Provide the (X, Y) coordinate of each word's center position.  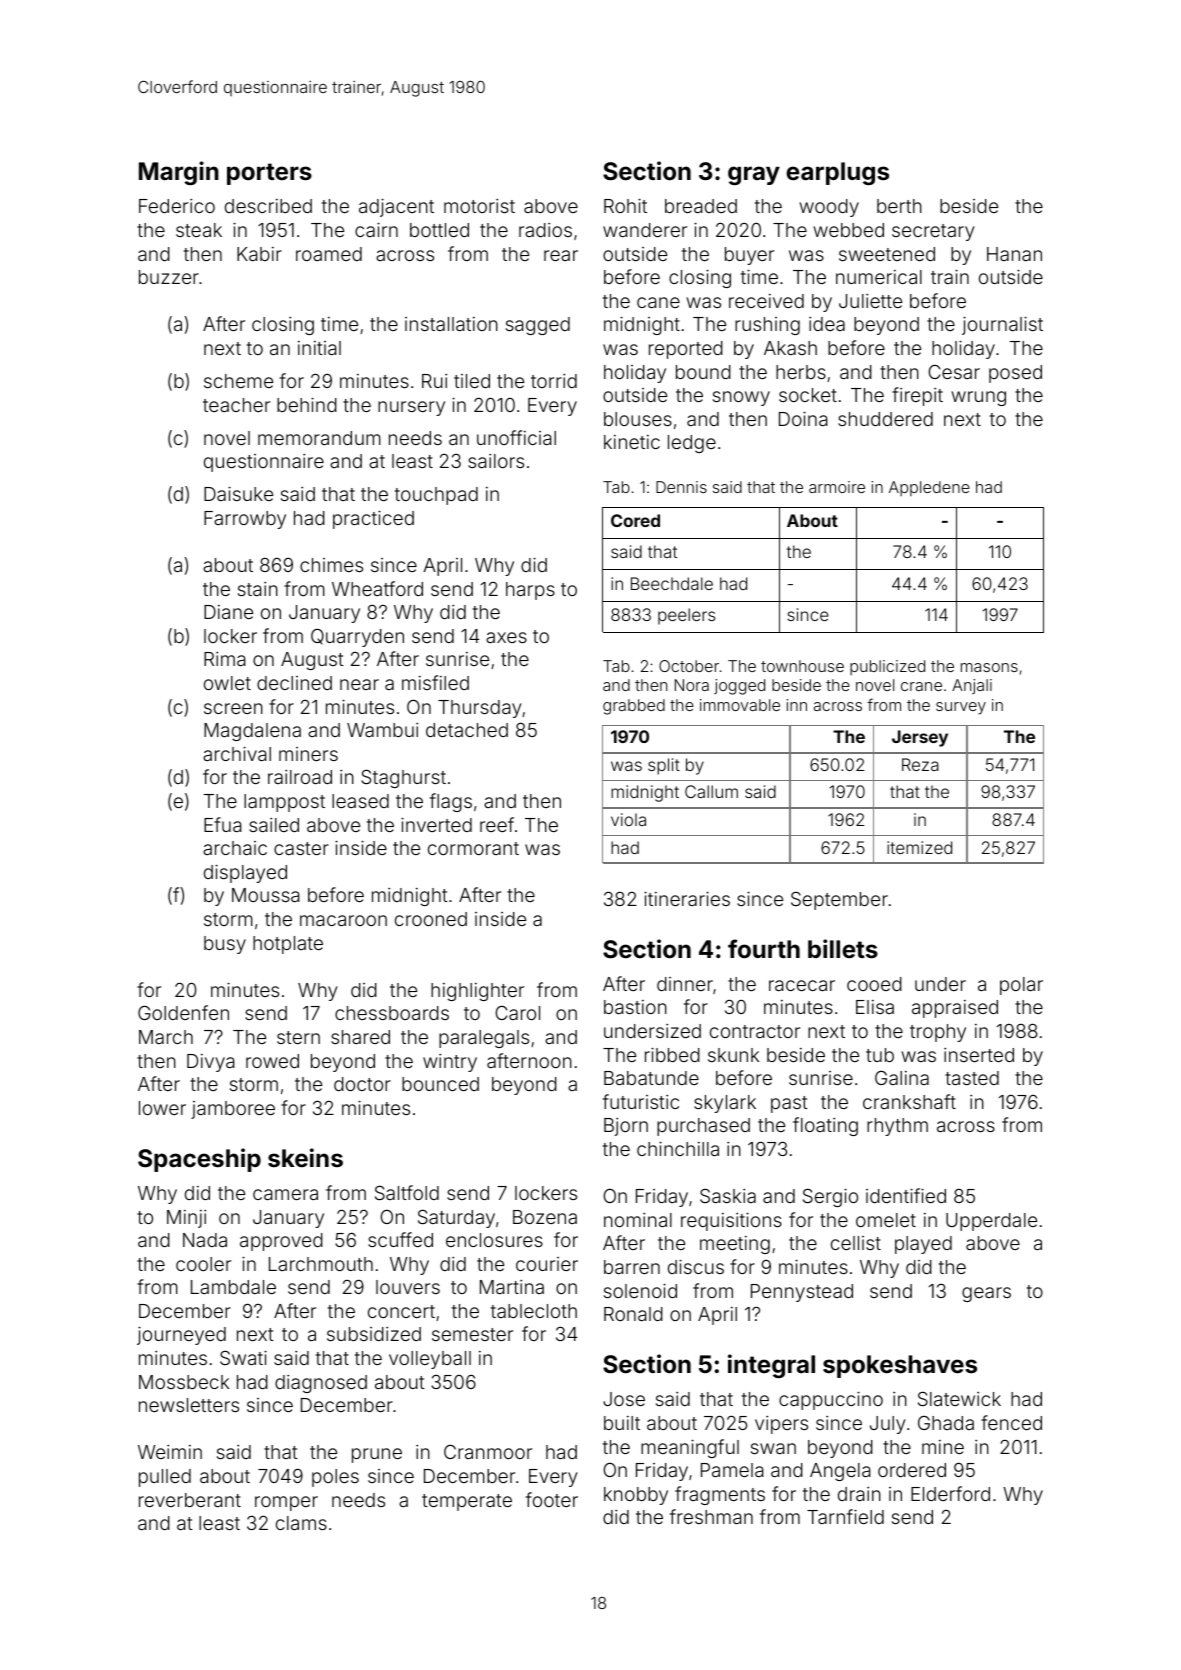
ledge (692, 444)
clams (301, 1523)
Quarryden (357, 637)
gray (754, 175)
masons (989, 667)
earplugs (837, 173)
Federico (177, 206)
